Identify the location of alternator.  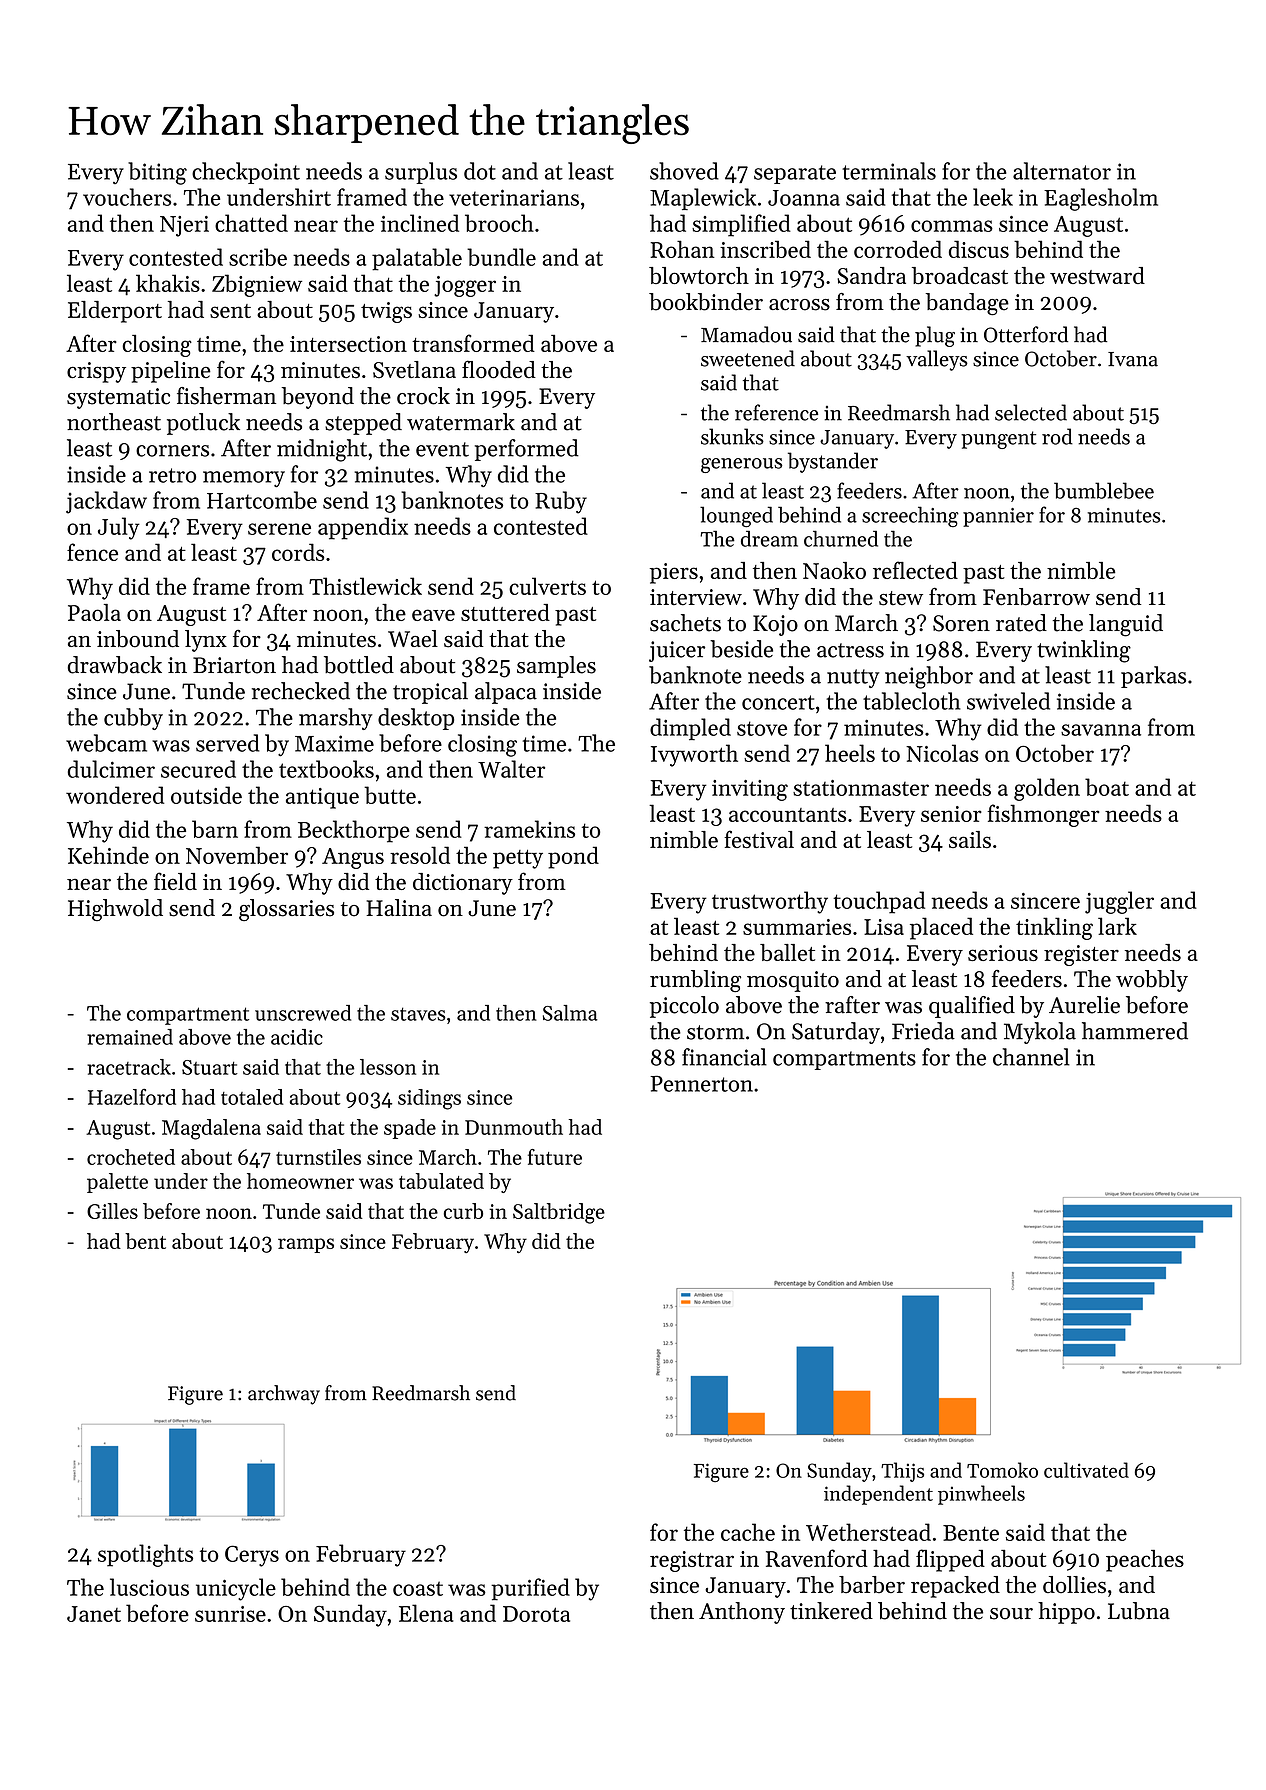
(1062, 171).
